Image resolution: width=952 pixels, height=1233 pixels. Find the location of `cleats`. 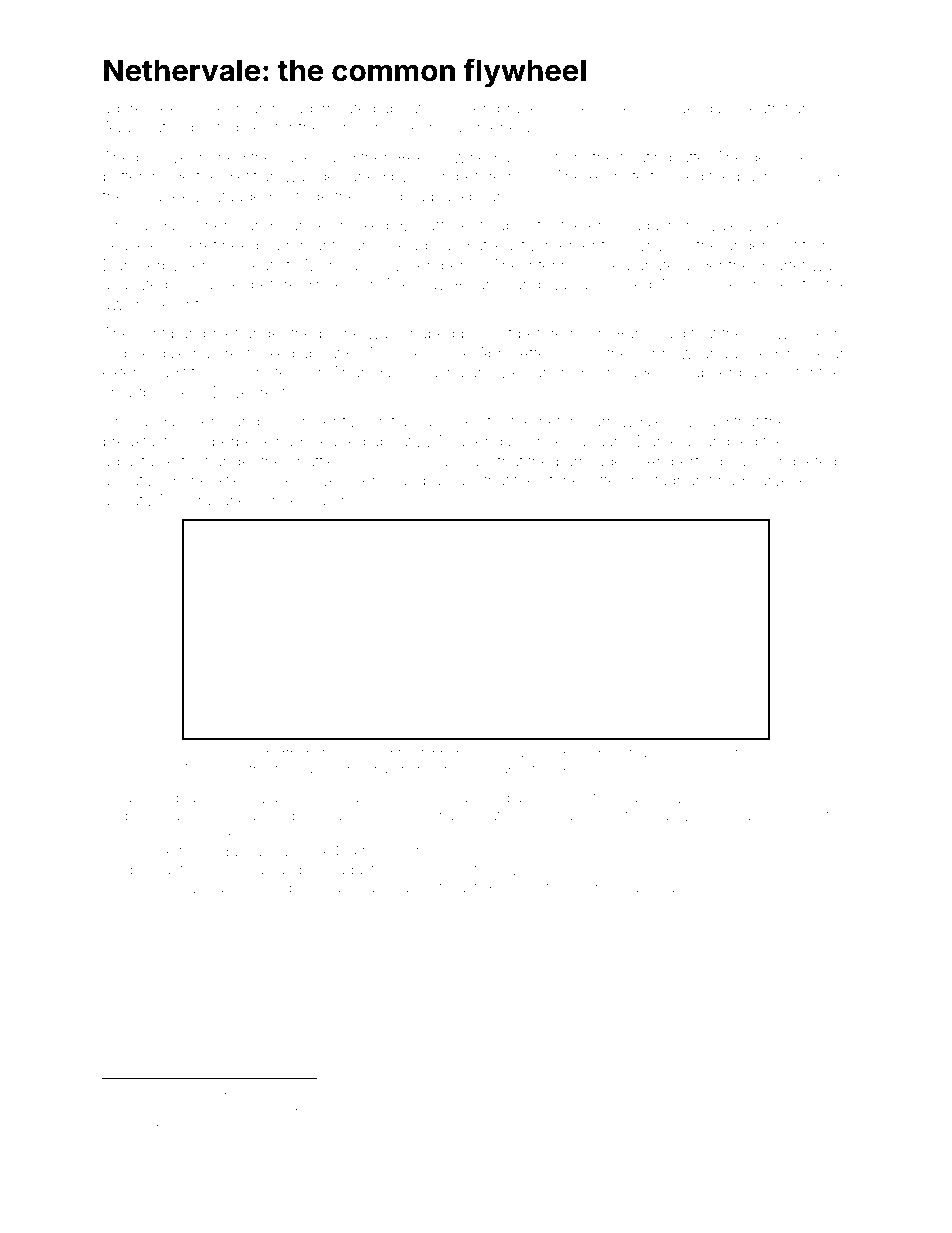

cleats is located at coordinates (260, 265).
